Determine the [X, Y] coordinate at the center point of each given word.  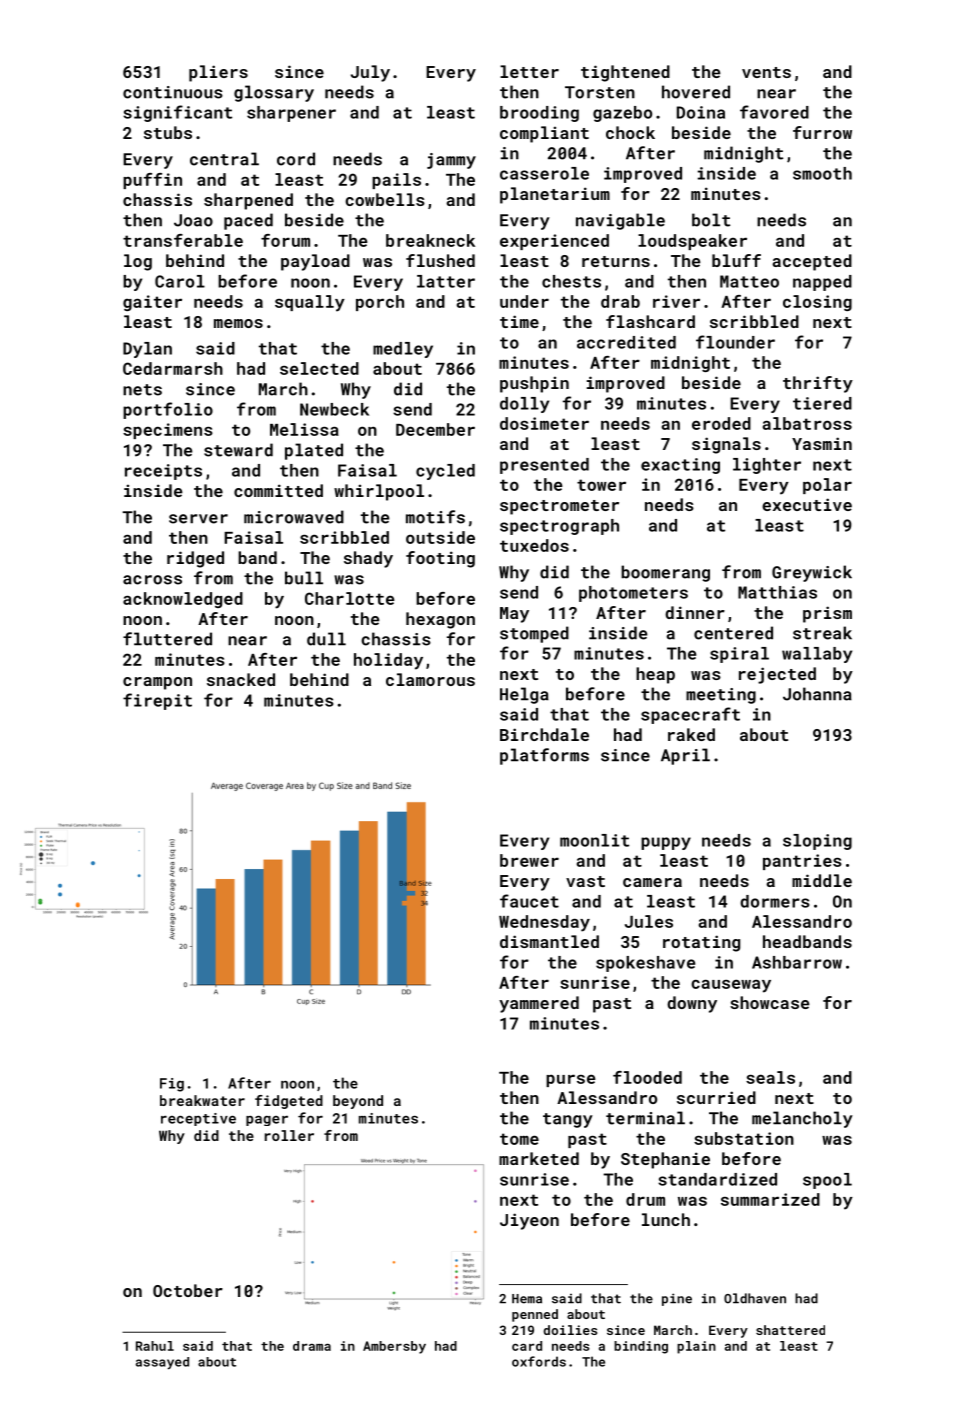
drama [312, 1346]
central [224, 159]
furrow [822, 132]
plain [696, 1347]
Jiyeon [529, 1221]
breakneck [430, 240]
